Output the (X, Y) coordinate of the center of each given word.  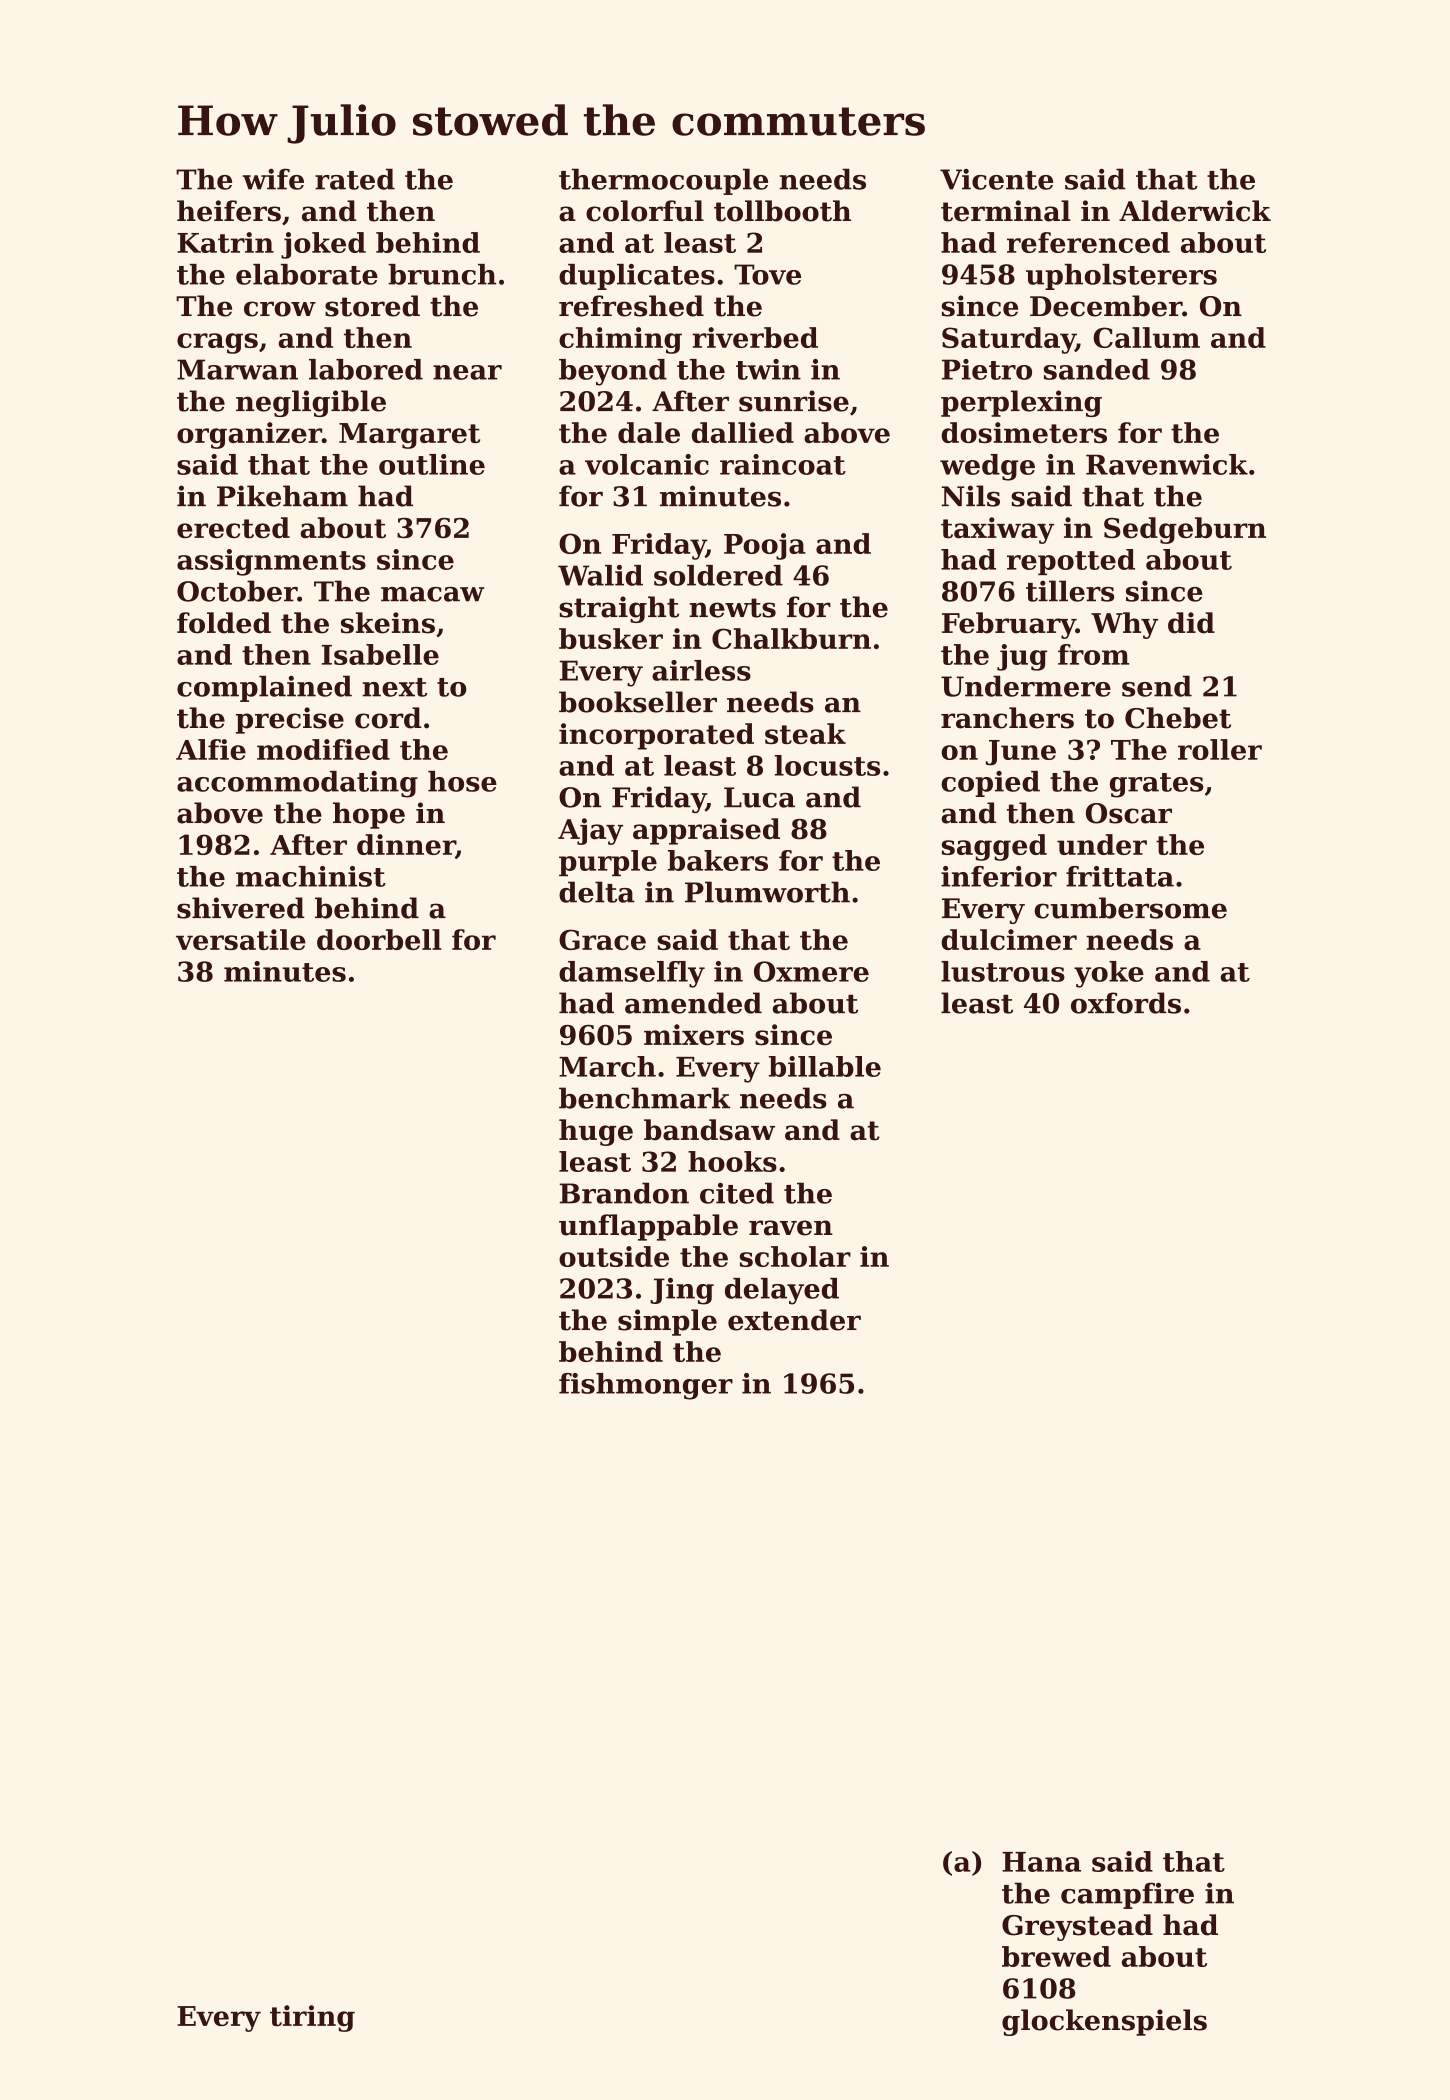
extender (794, 1320)
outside (614, 1256)
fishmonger (646, 1386)
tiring (312, 2018)
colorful (645, 211)
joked (323, 245)
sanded (1097, 369)
